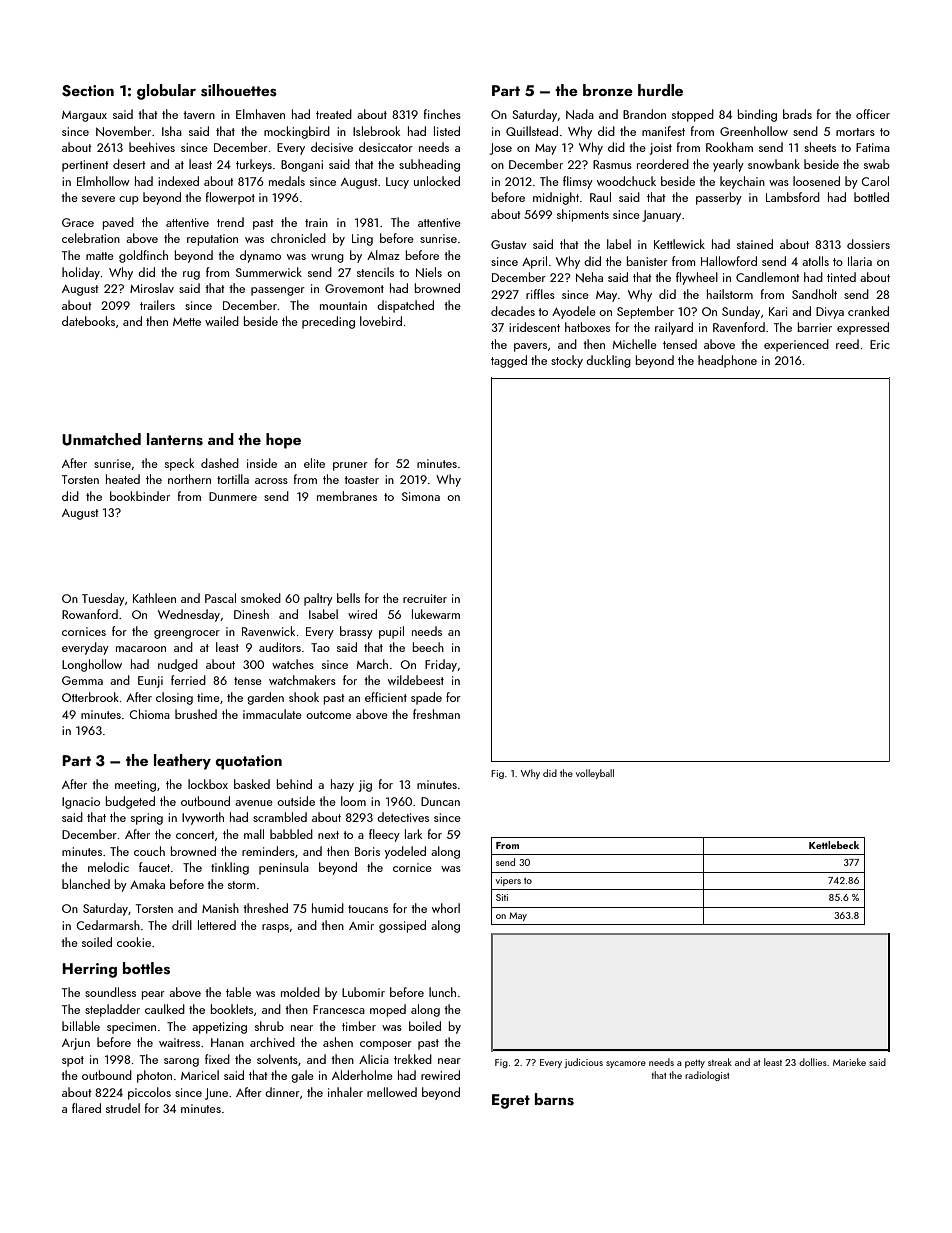 The width and height of the screenshot is (952, 1233). What do you see at coordinates (556, 198) in the screenshot?
I see `midnight` at bounding box center [556, 198].
